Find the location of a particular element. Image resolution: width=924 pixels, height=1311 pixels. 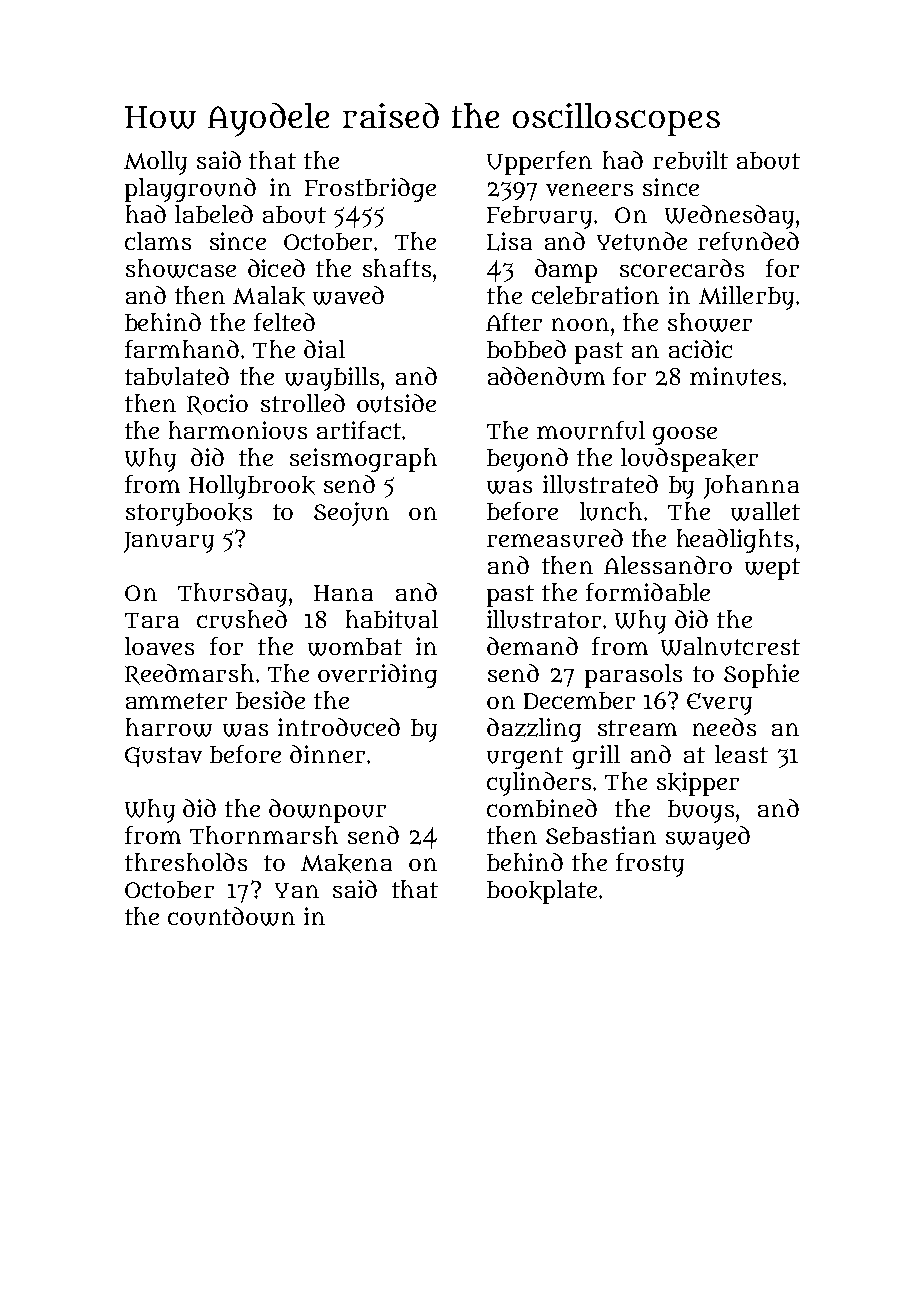

Yan is located at coordinates (297, 890).
